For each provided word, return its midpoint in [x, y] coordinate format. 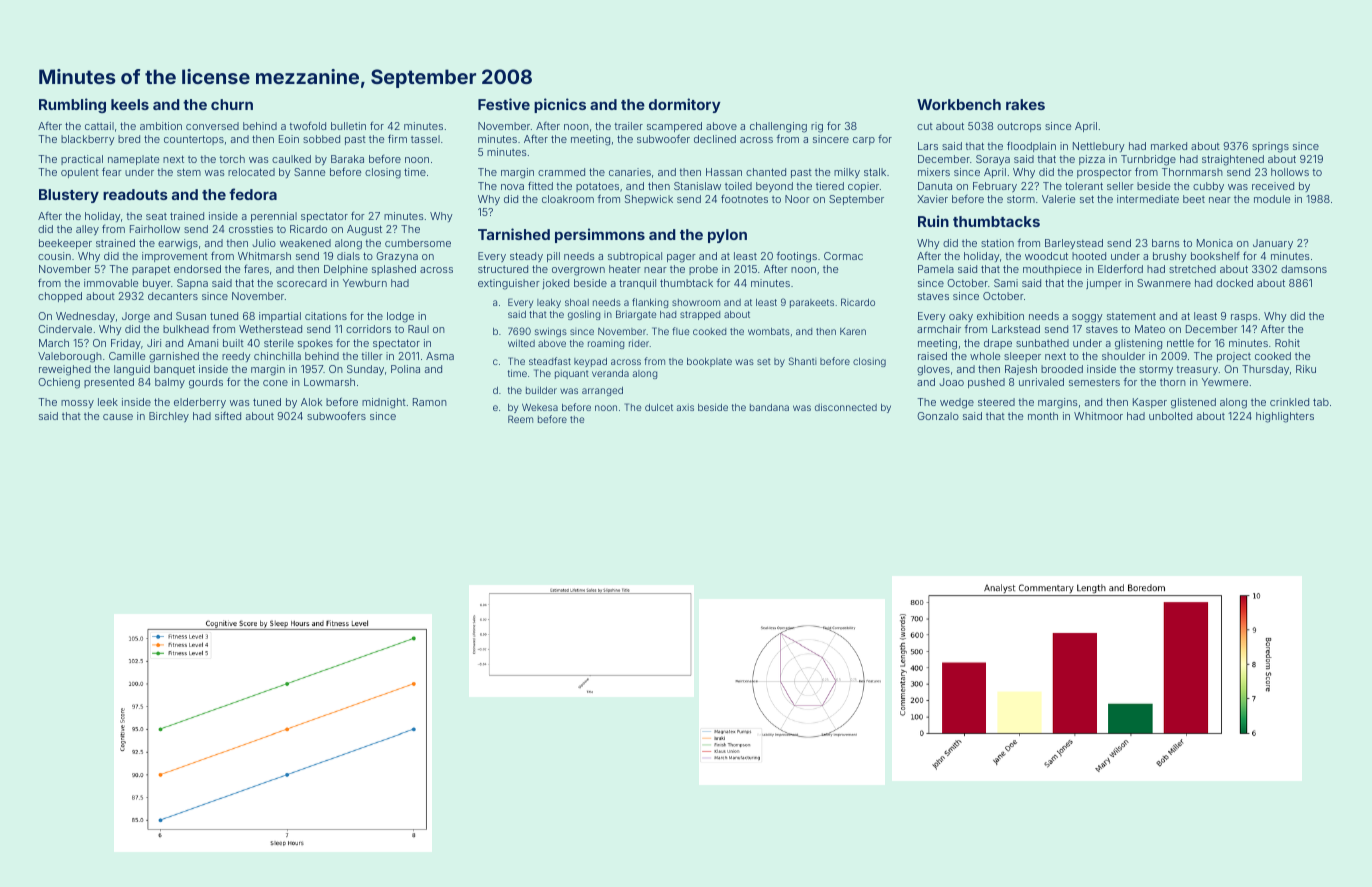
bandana [769, 407]
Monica [1215, 243]
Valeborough [70, 357]
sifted [228, 415]
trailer [628, 126]
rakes [1025, 104]
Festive [504, 104]
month [1043, 416]
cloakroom [568, 199]
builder [541, 390]
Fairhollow [155, 229]
